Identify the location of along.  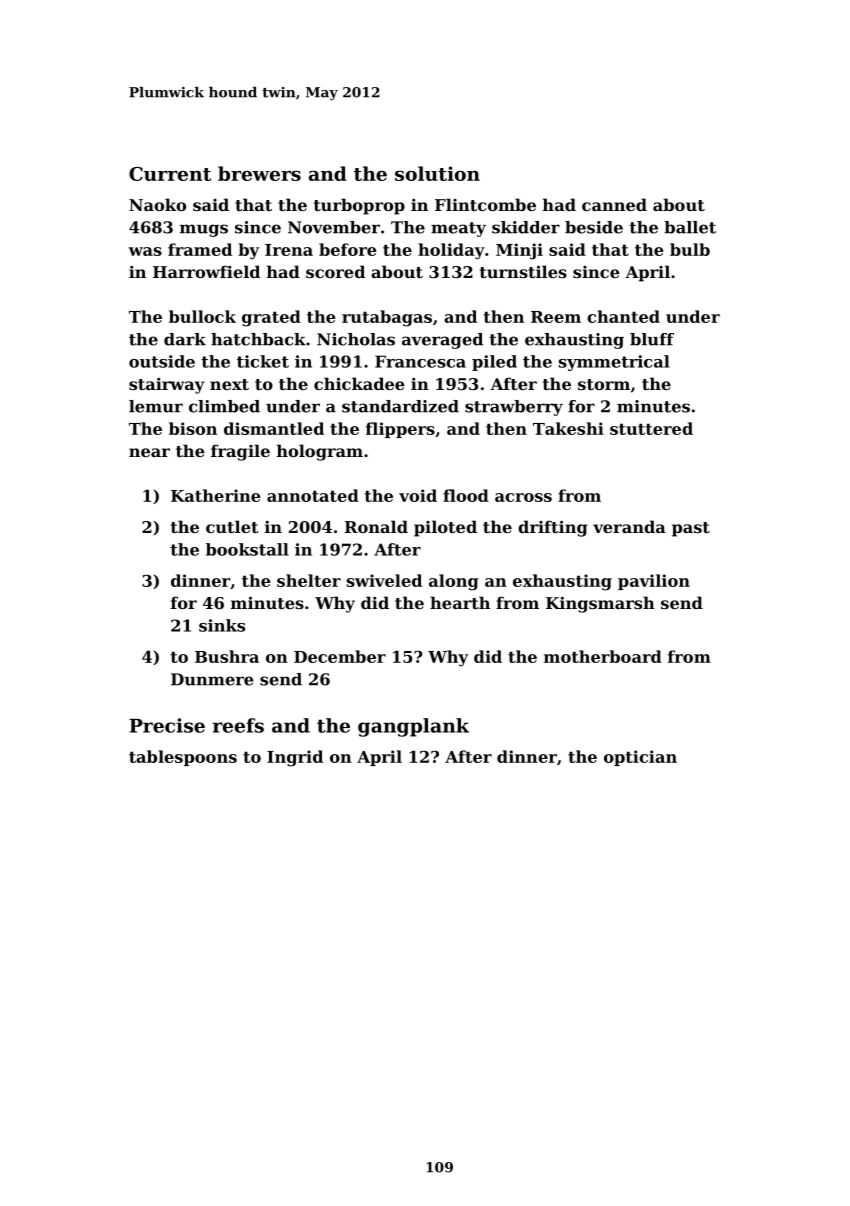
(454, 582).
